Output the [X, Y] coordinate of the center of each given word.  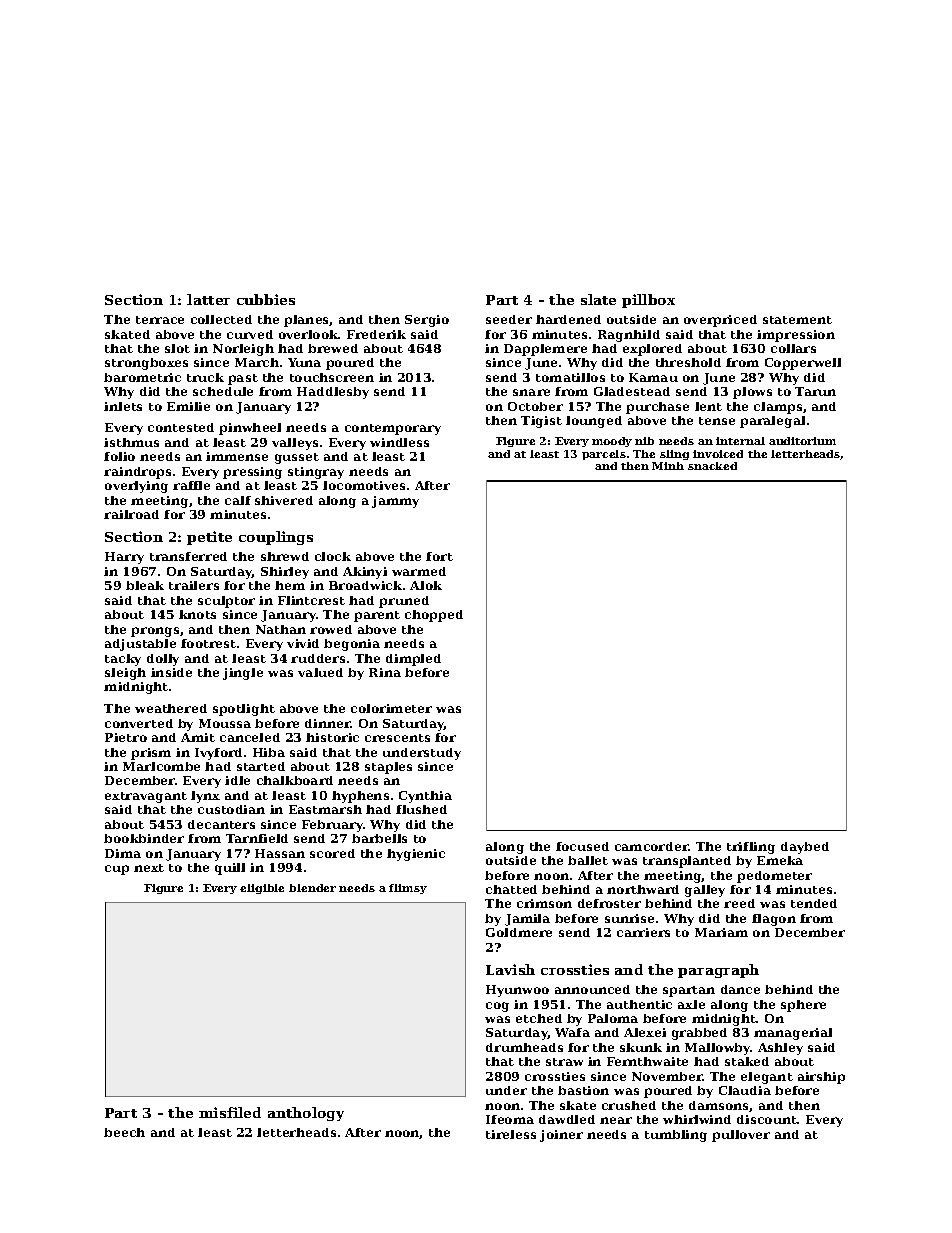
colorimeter [391, 708]
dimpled [413, 660]
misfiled [230, 1112]
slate [598, 299]
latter [208, 299]
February [332, 826]
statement [797, 320]
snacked [712, 466]
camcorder [652, 846]
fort [439, 556]
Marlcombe [161, 766]
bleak [145, 585]
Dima [123, 853]
